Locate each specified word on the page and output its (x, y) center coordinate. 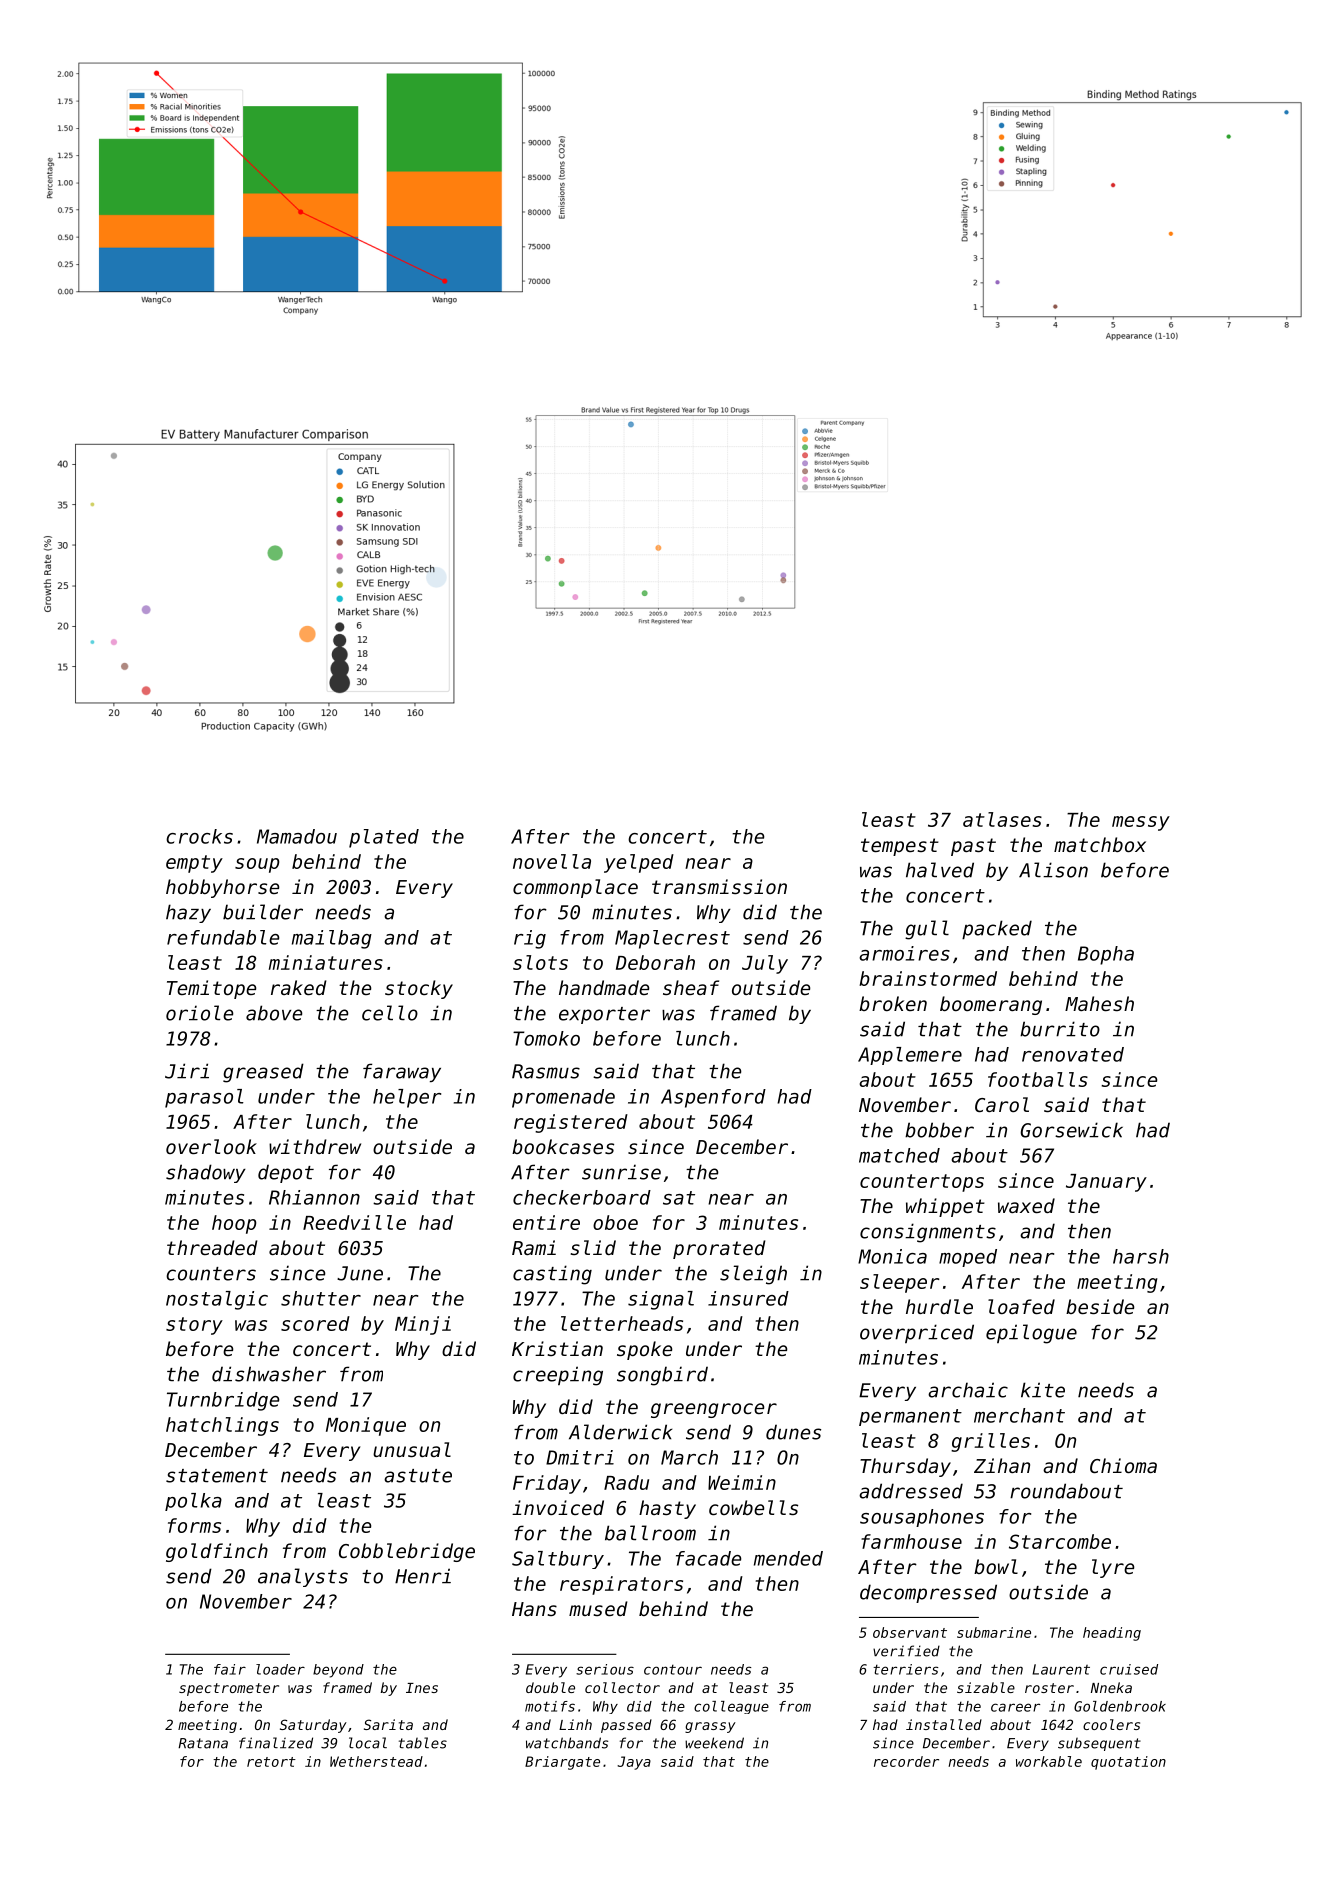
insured (748, 1298)
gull (927, 930)
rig (530, 939)
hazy (188, 913)
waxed (1026, 1205)
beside (1100, 1306)
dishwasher (269, 1374)
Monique (366, 1426)
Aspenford (713, 1098)
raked (299, 987)
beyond (338, 1671)
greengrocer (714, 1410)
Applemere (910, 1056)
